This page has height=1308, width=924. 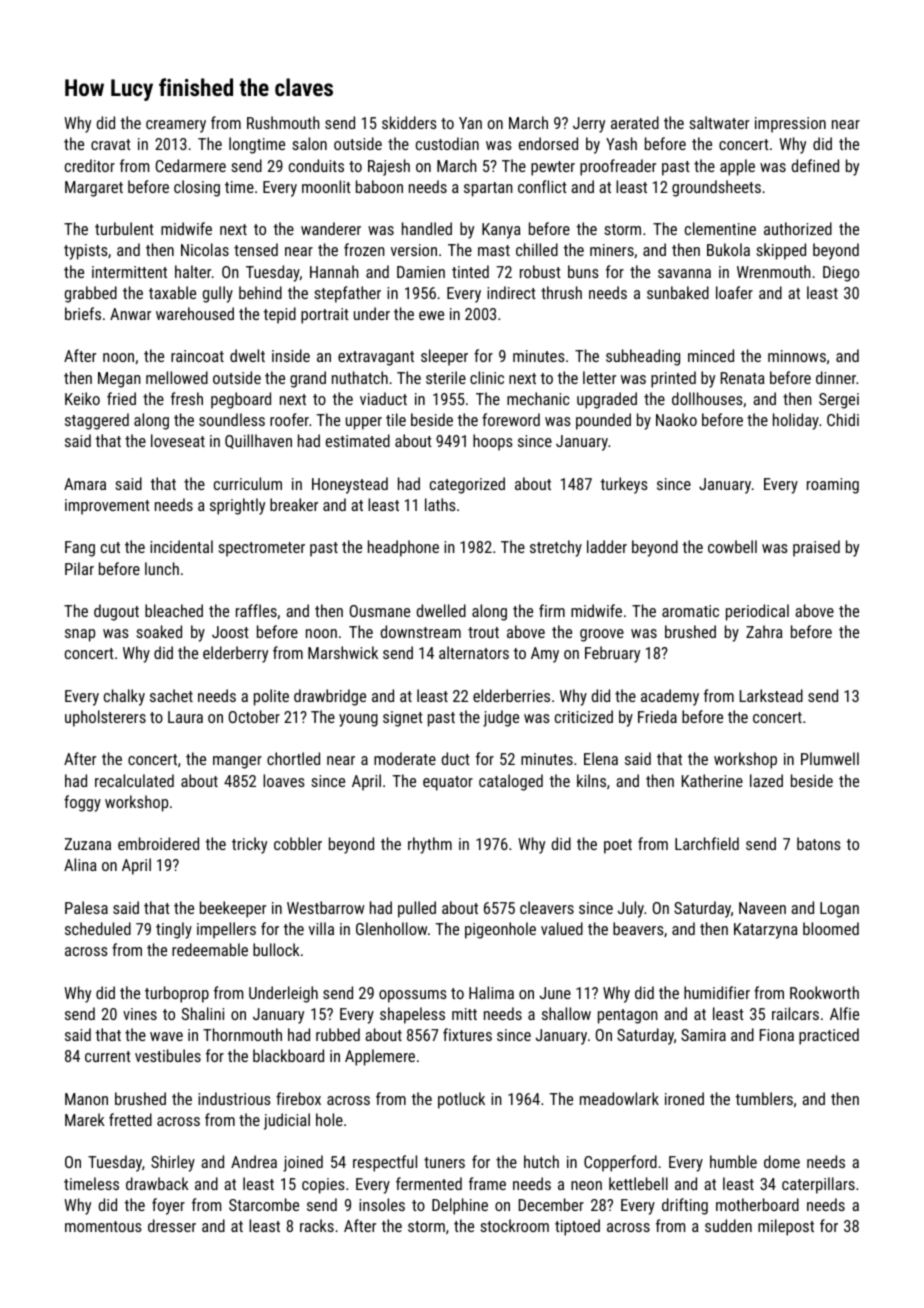 I want to click on stockroom, so click(x=514, y=1225).
